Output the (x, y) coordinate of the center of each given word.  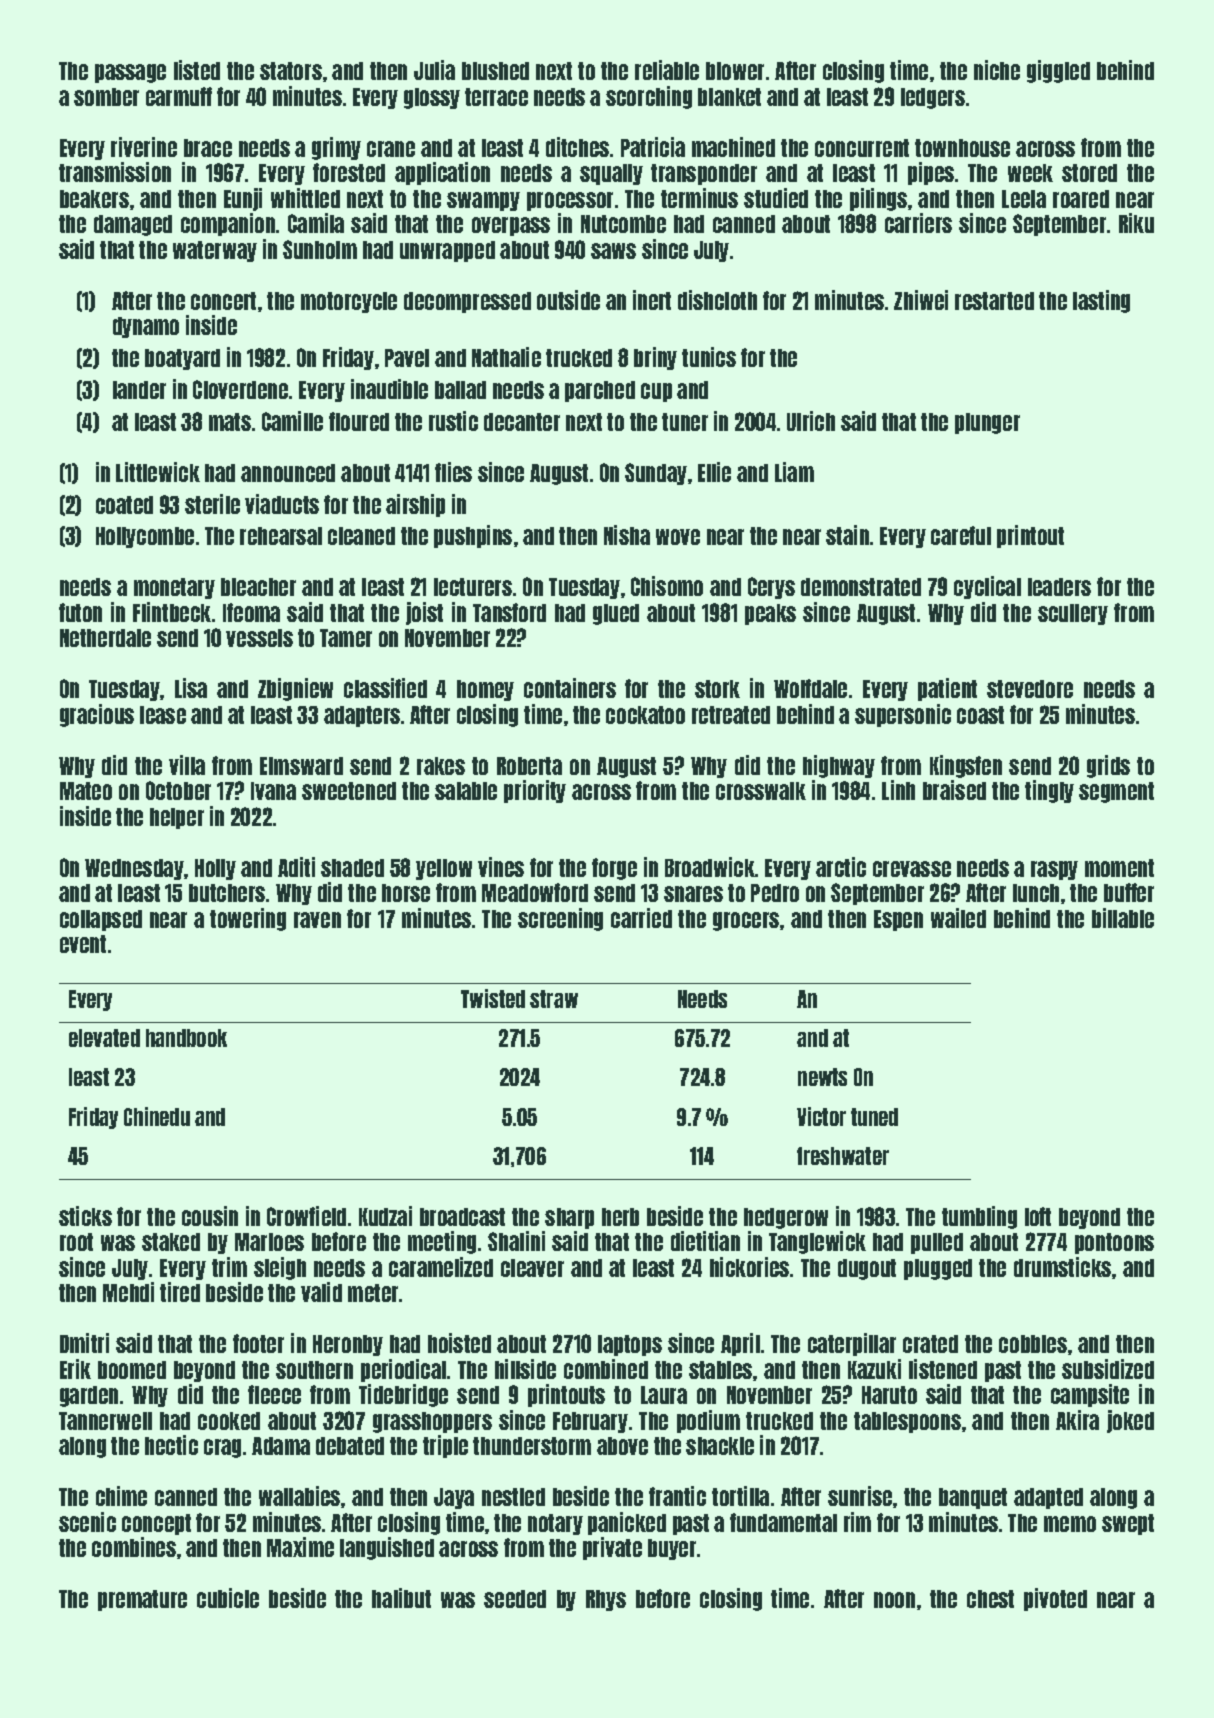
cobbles (1033, 1344)
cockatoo (645, 715)
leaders (1059, 587)
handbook (186, 1038)
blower (735, 71)
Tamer (346, 638)
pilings (878, 199)
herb (620, 1217)
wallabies (299, 1496)
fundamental (783, 1522)
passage (130, 73)
